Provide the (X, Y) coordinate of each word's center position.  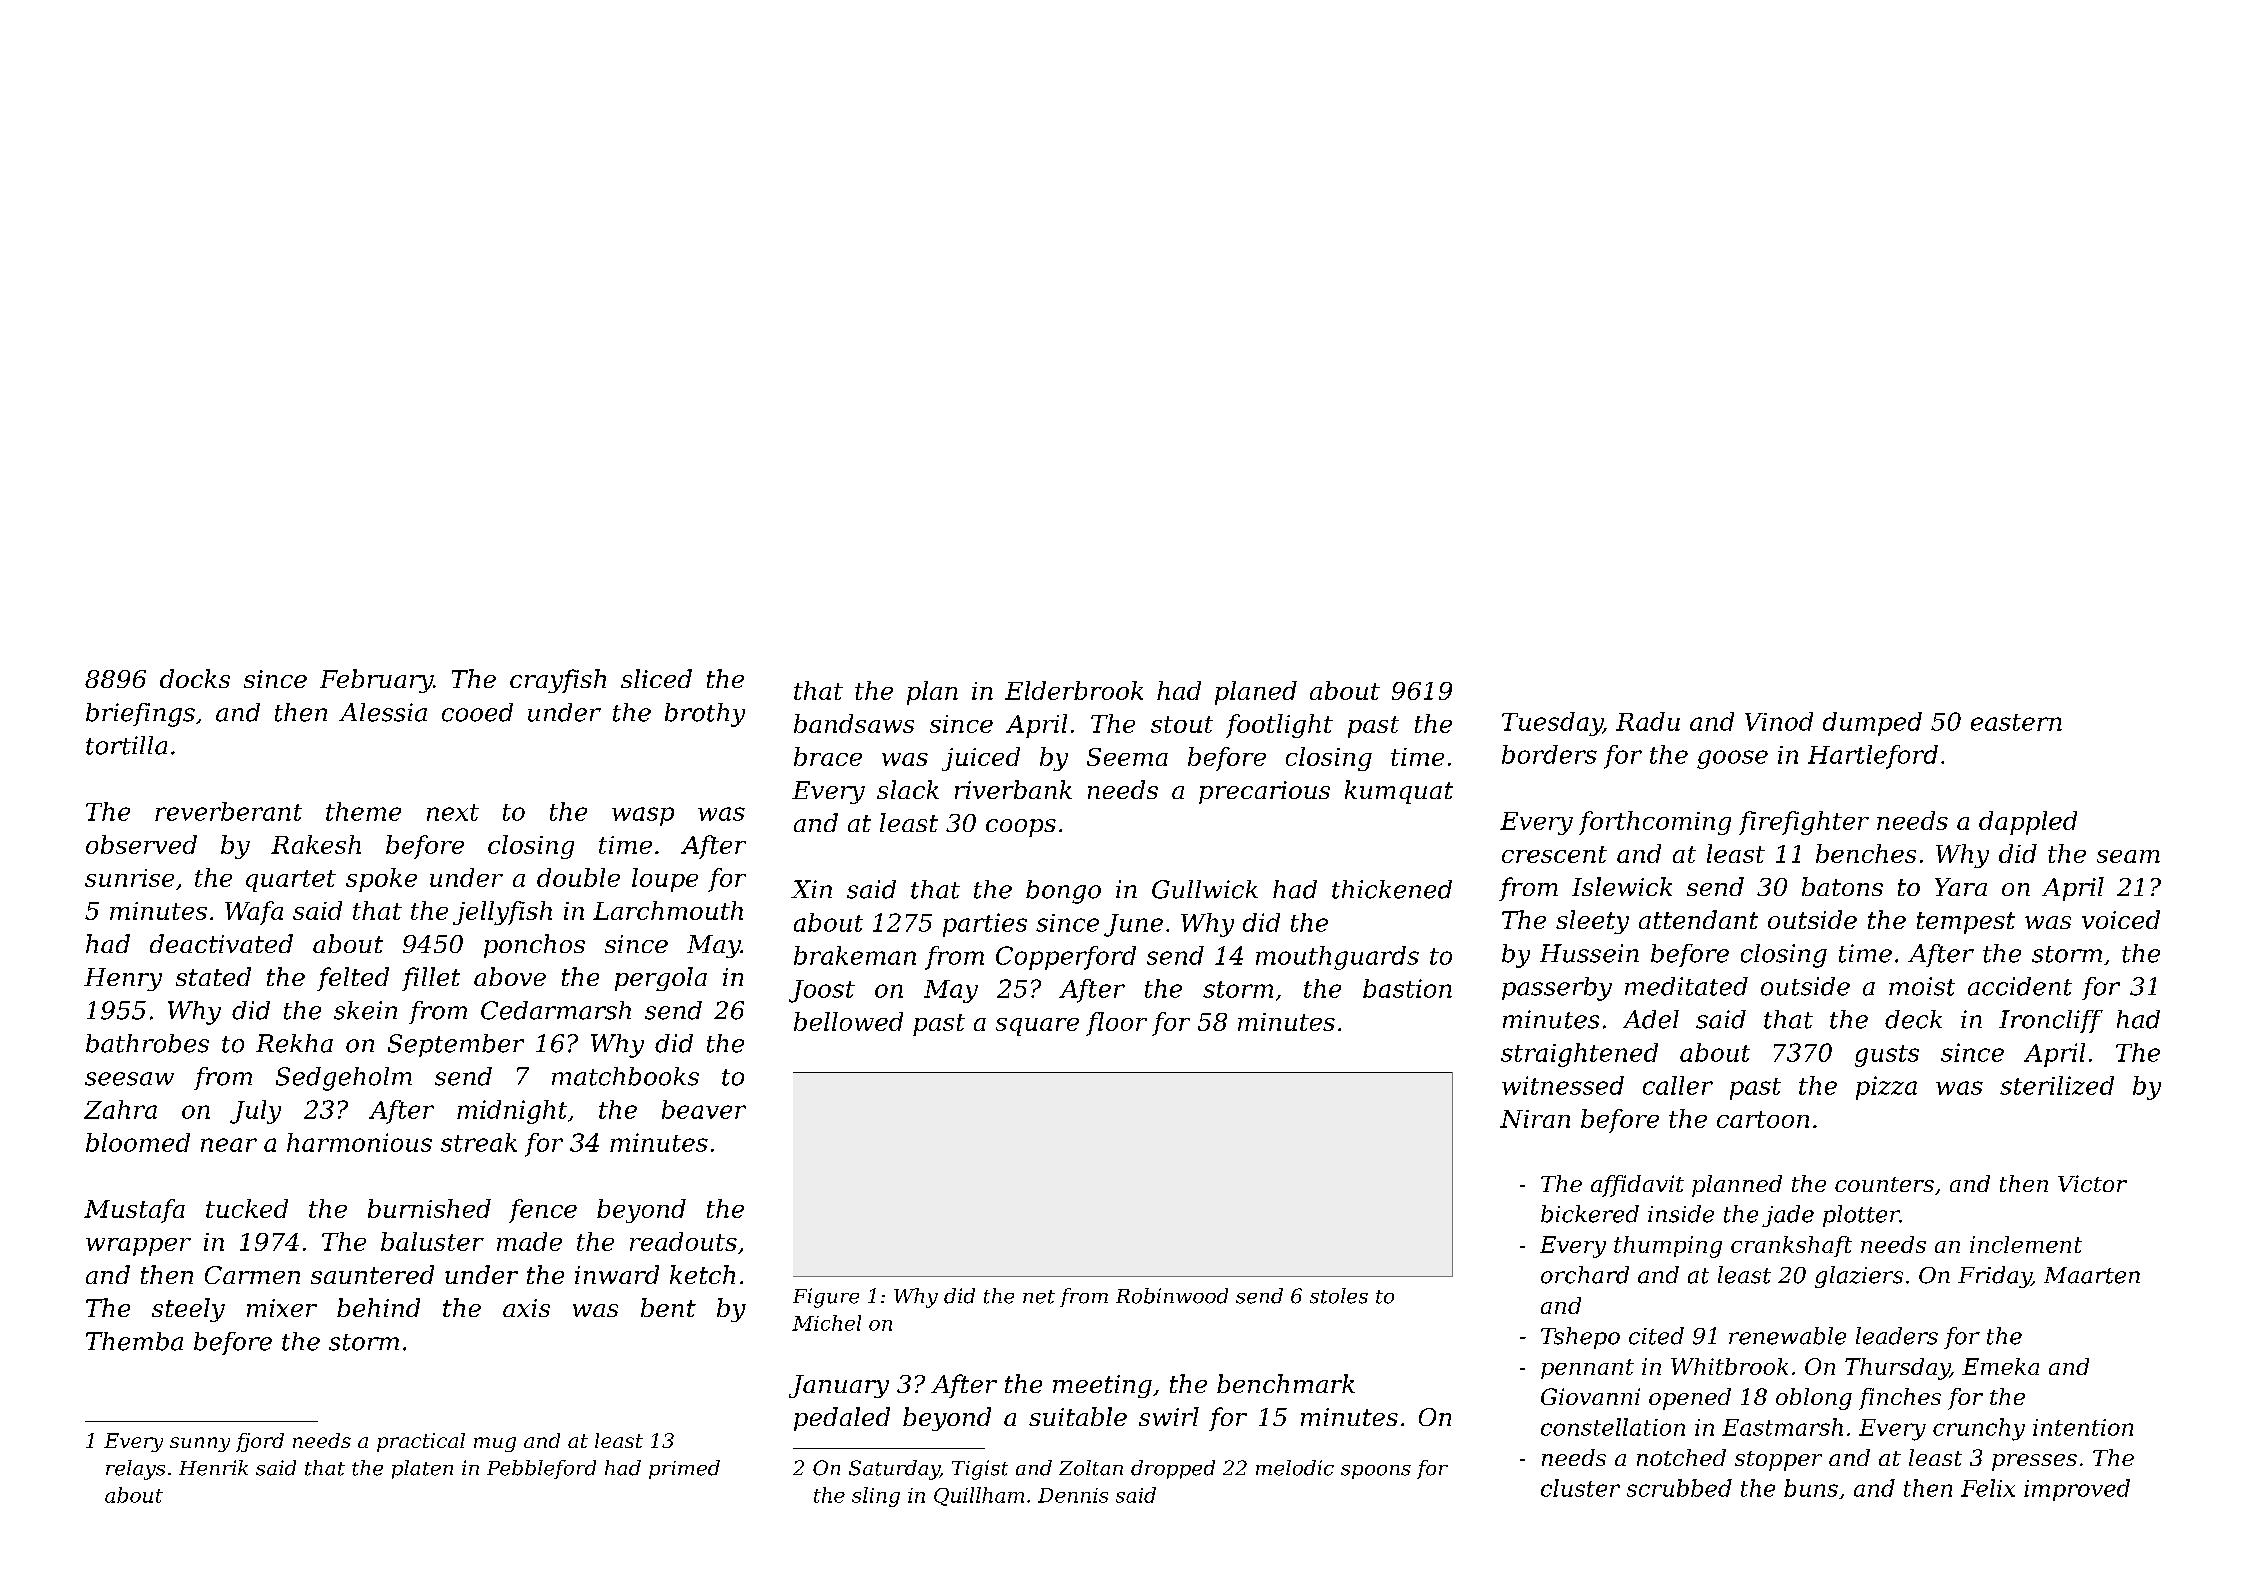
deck (1913, 1019)
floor (1116, 1024)
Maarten (2092, 1275)
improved (2077, 1490)
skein (365, 1010)
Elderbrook (1074, 690)
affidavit (1637, 1186)
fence (543, 1211)
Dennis (1073, 1495)
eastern (2016, 722)
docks (195, 678)
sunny (200, 1444)
